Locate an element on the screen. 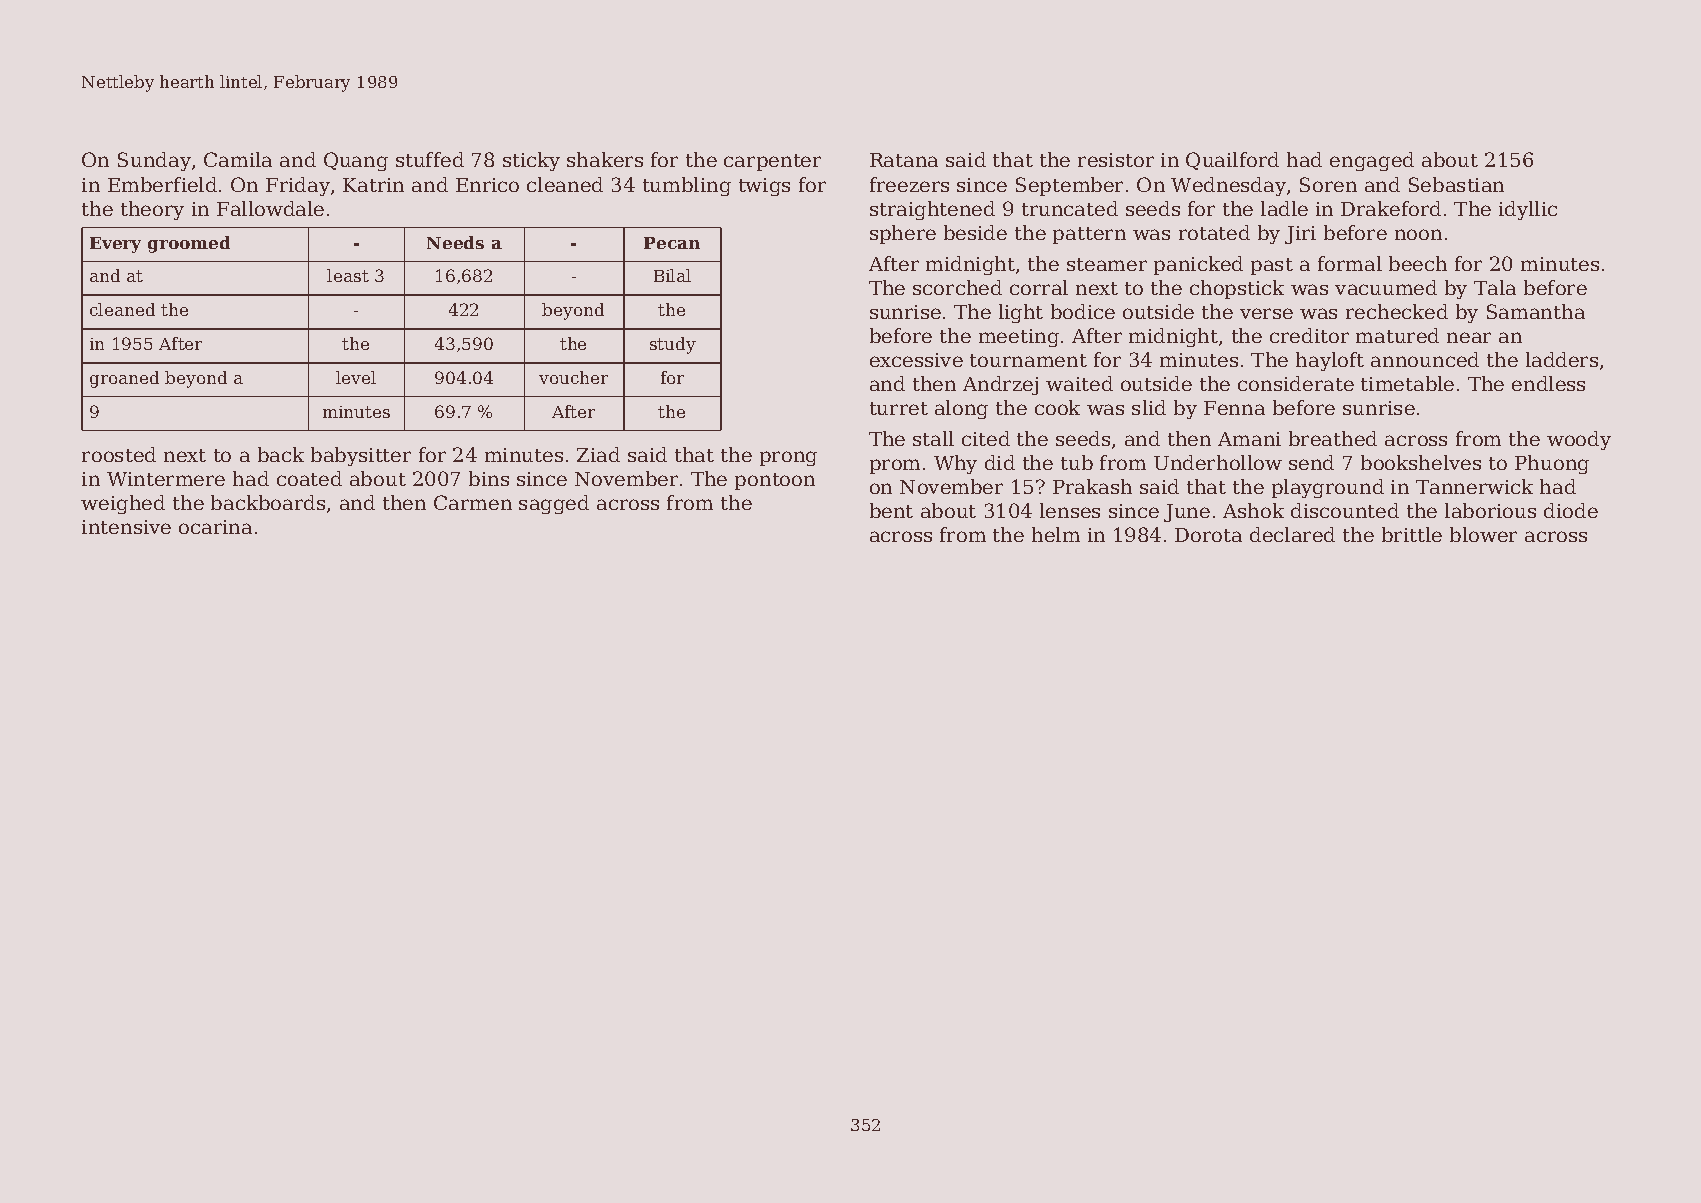  ocarina is located at coordinates (215, 527).
